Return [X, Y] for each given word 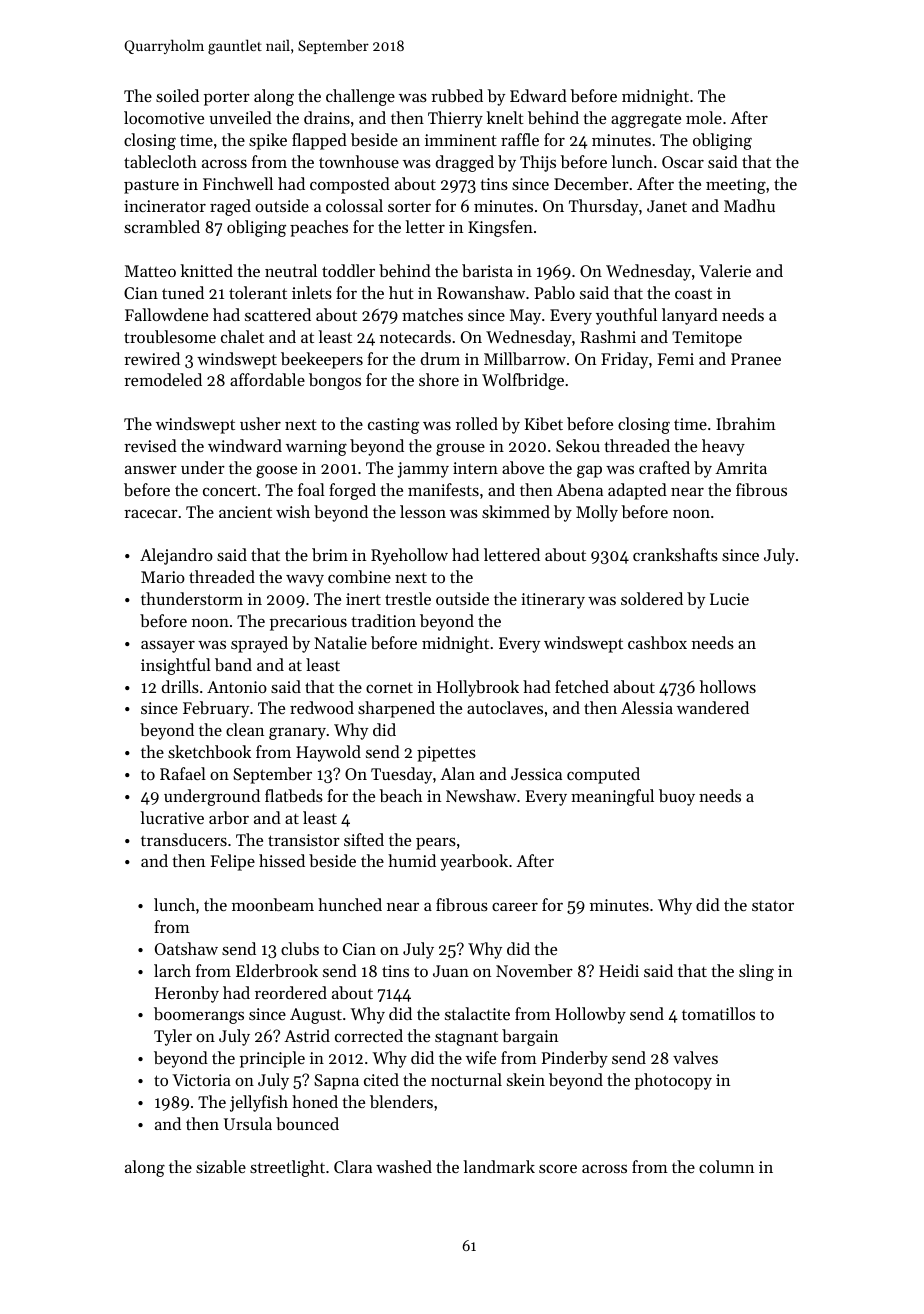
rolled [477, 423]
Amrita [741, 468]
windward [245, 445]
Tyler [173, 1037]
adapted [637, 491]
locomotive [164, 117]
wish [293, 511]
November [534, 970]
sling [756, 972]
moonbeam [273, 904]
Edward [538, 95]
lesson [423, 511]
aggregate [646, 120]
